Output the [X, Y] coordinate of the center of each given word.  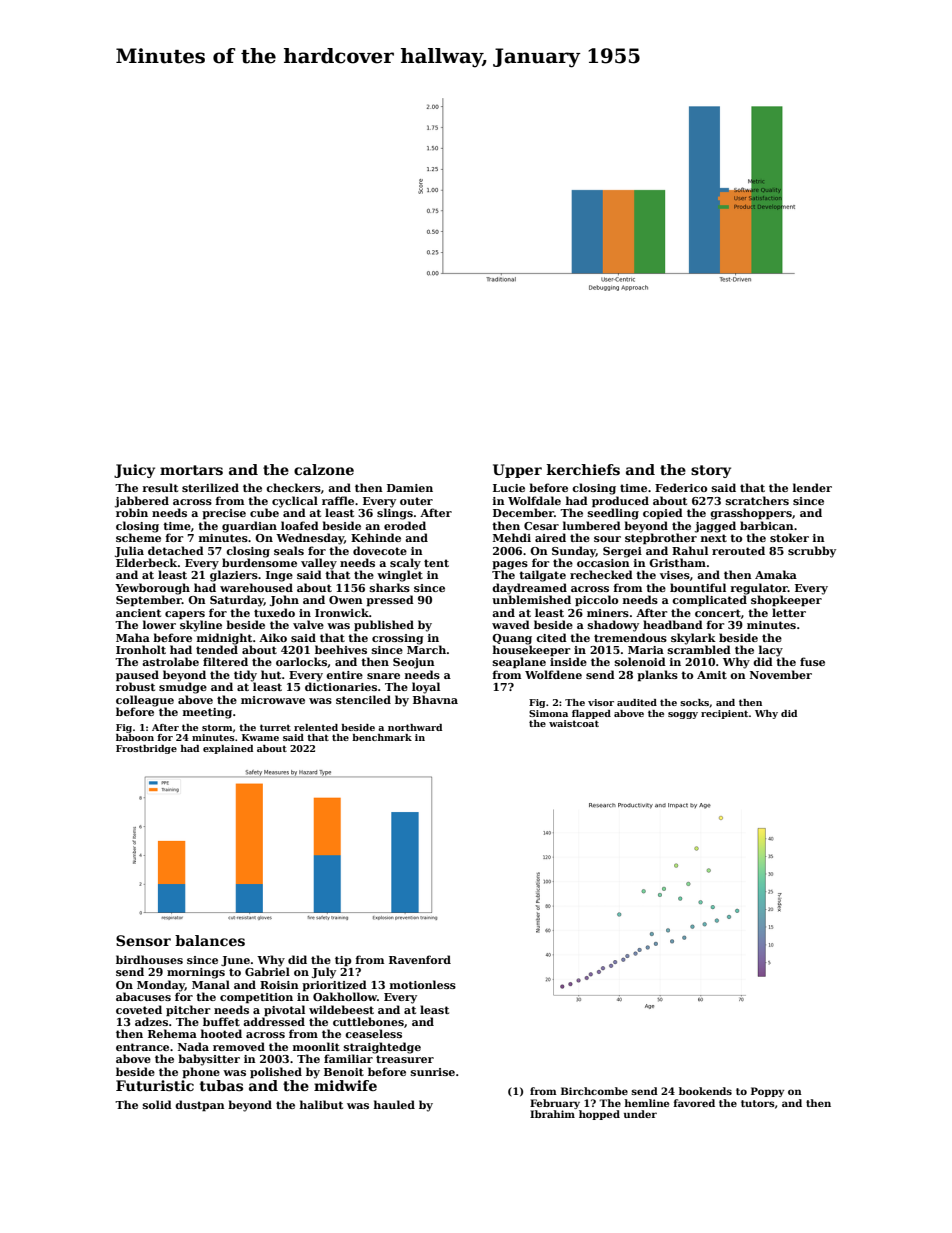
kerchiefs [583, 469]
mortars [191, 470]
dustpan [200, 1106]
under [640, 1114]
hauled [394, 1104]
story [711, 471]
